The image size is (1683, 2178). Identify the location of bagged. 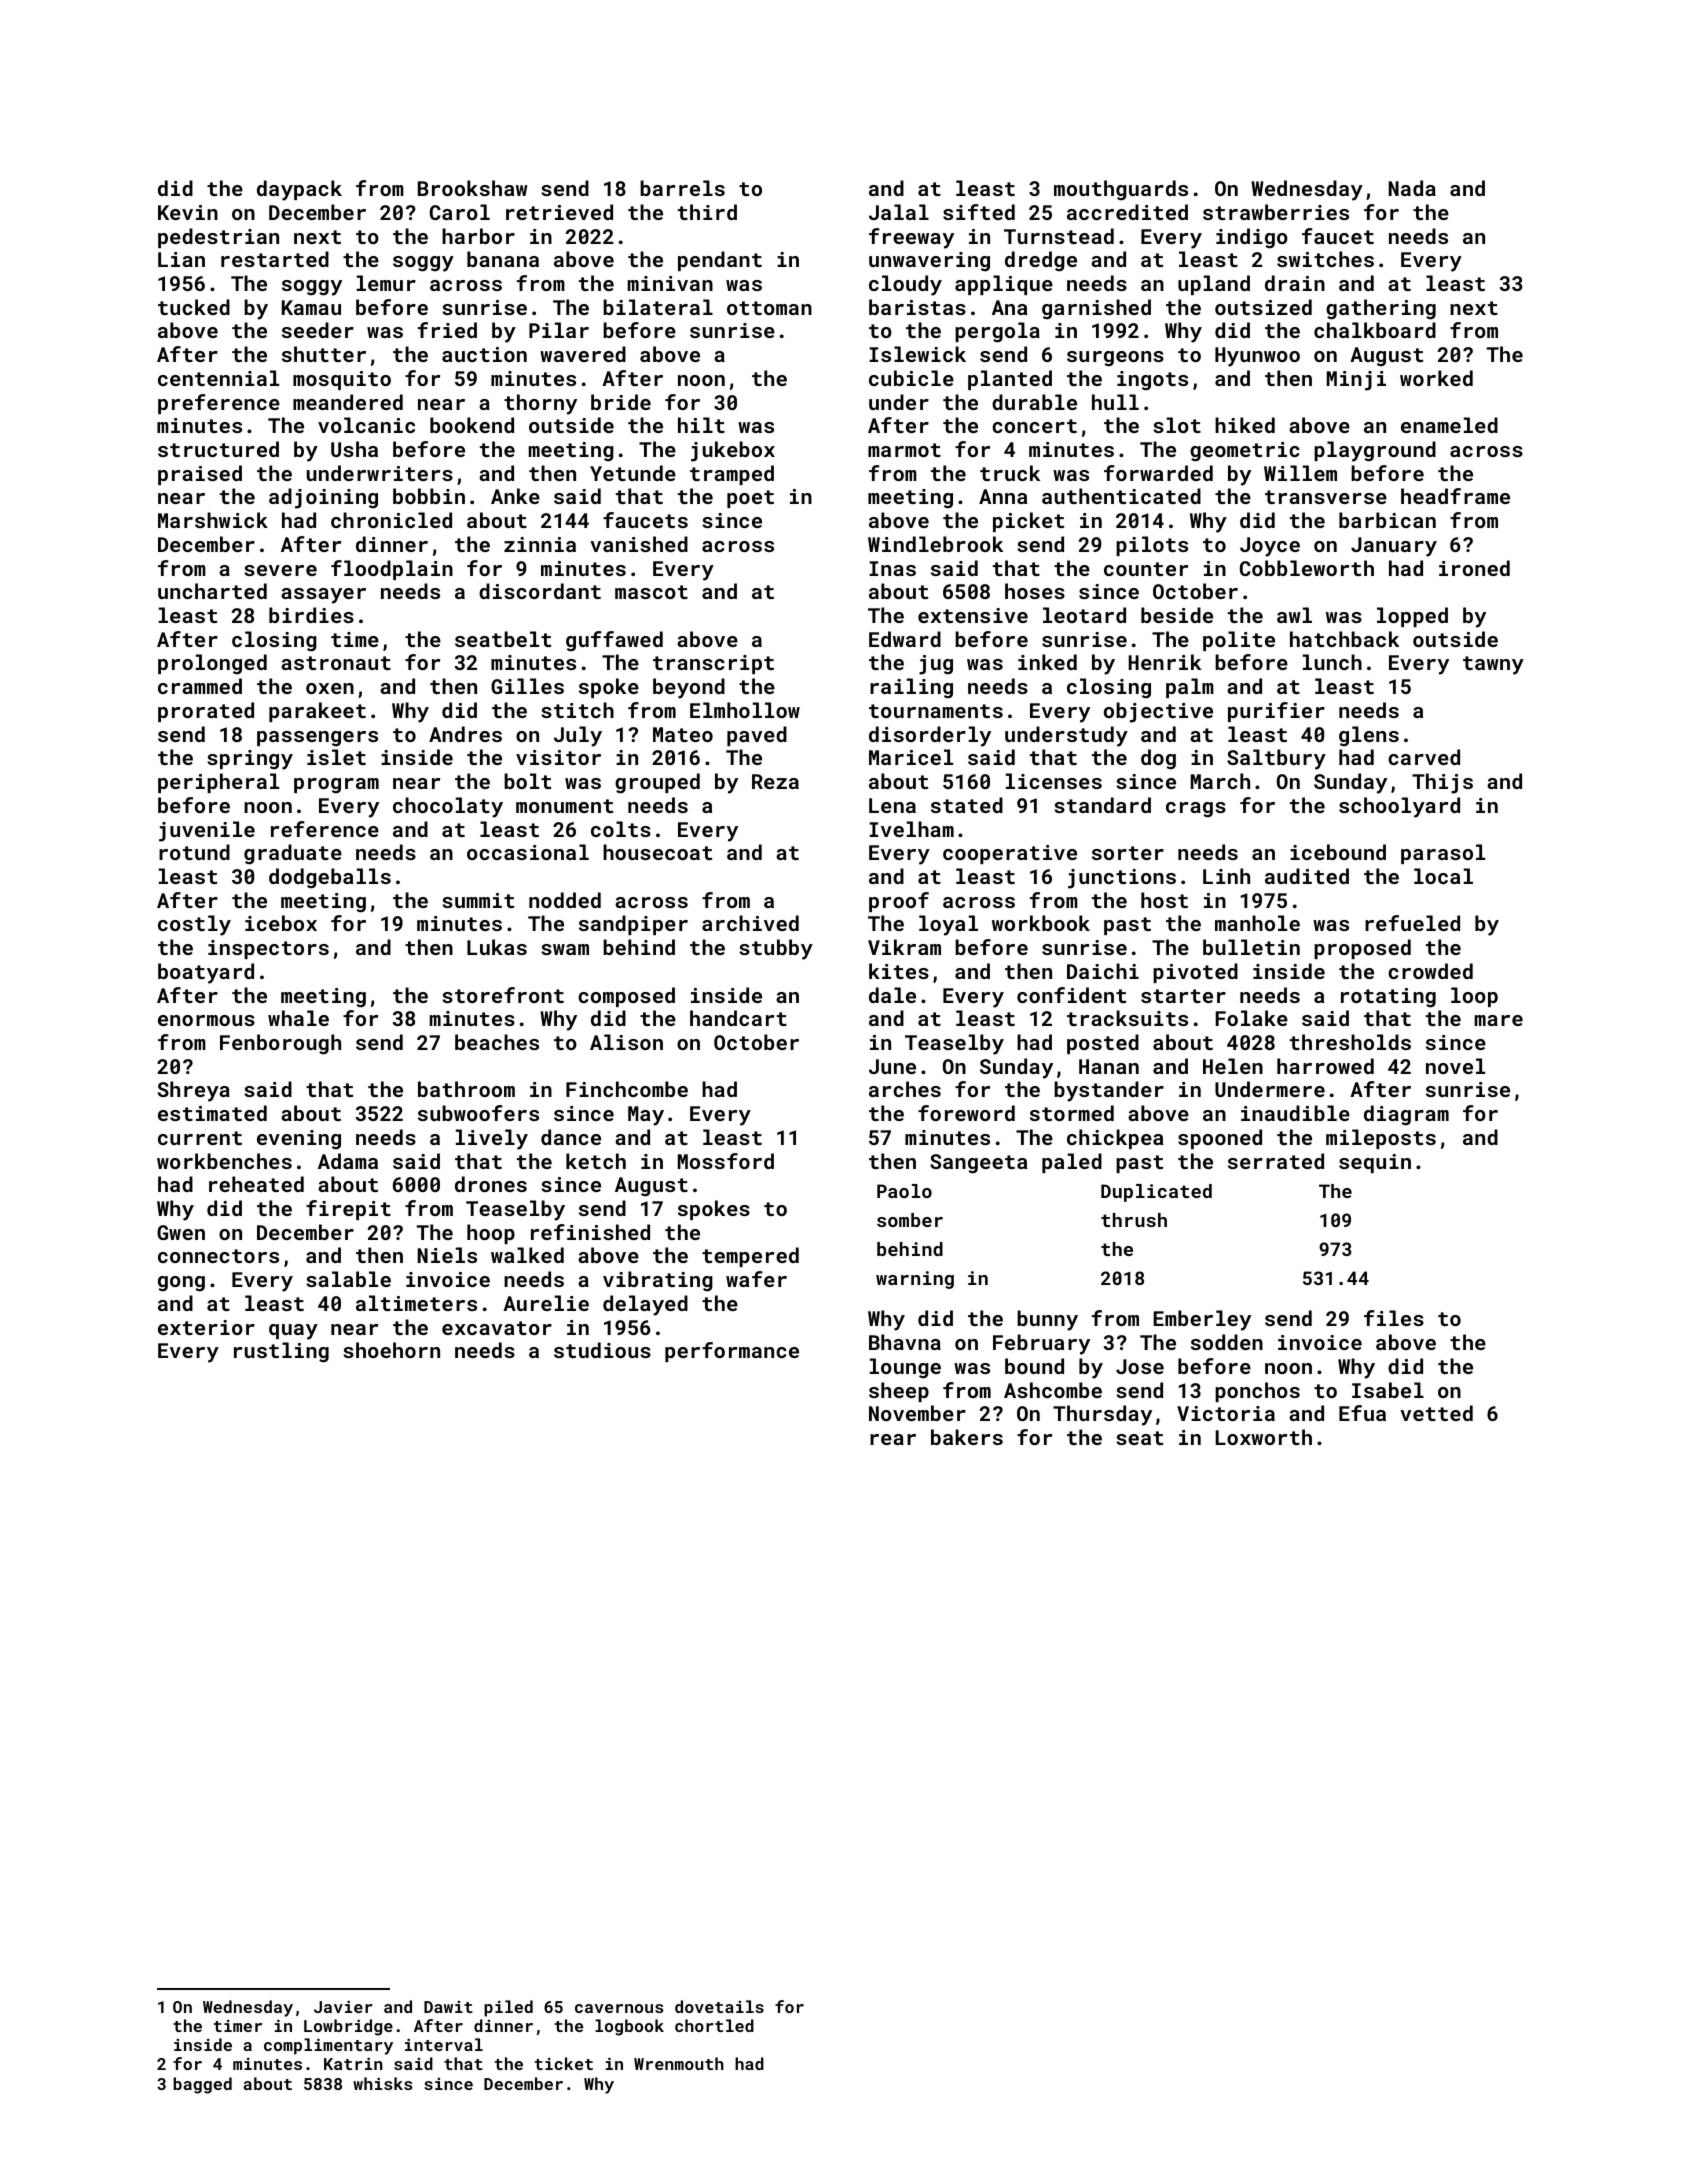
(202, 2085).
